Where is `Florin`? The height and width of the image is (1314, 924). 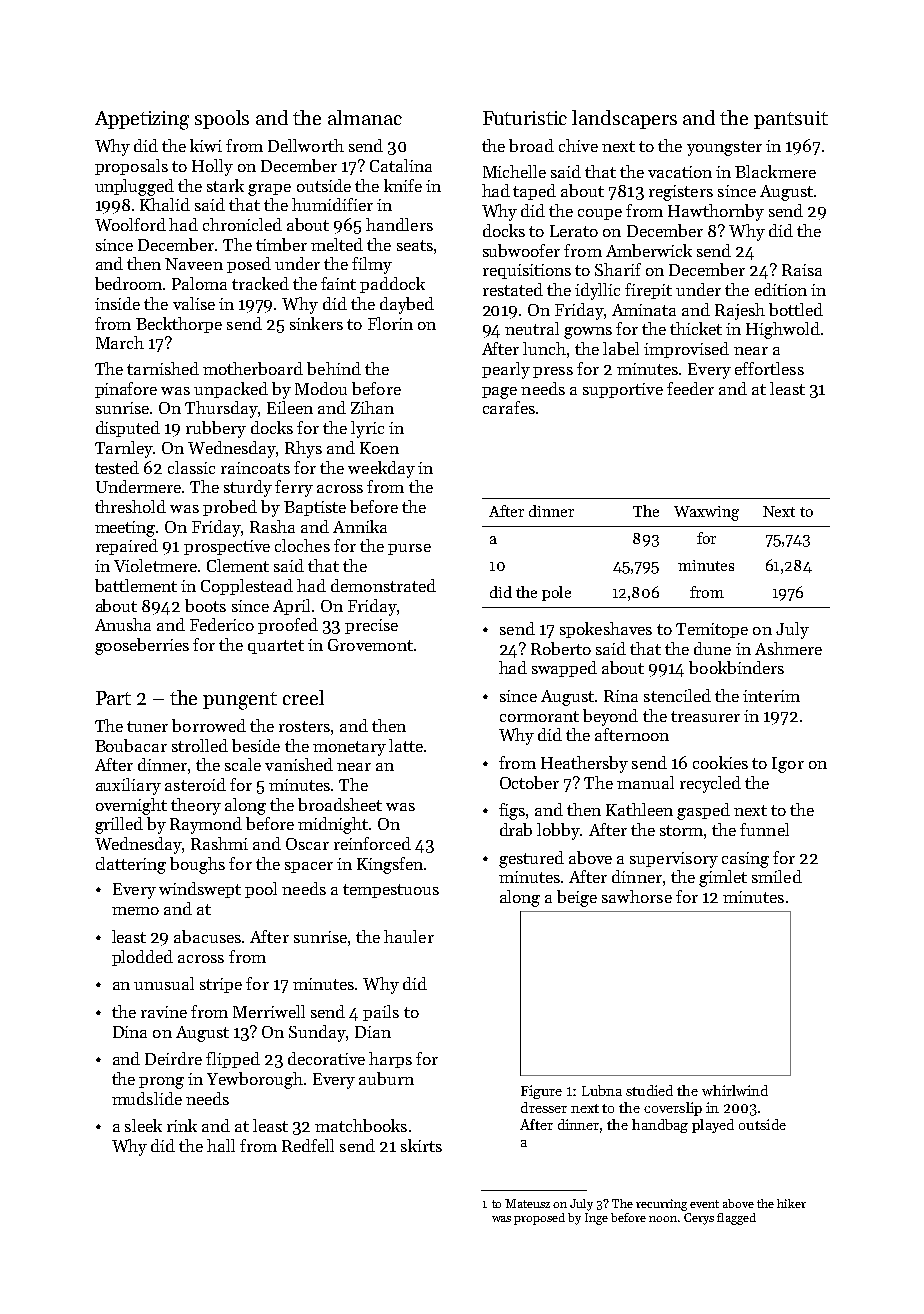
Florin is located at coordinates (390, 323).
